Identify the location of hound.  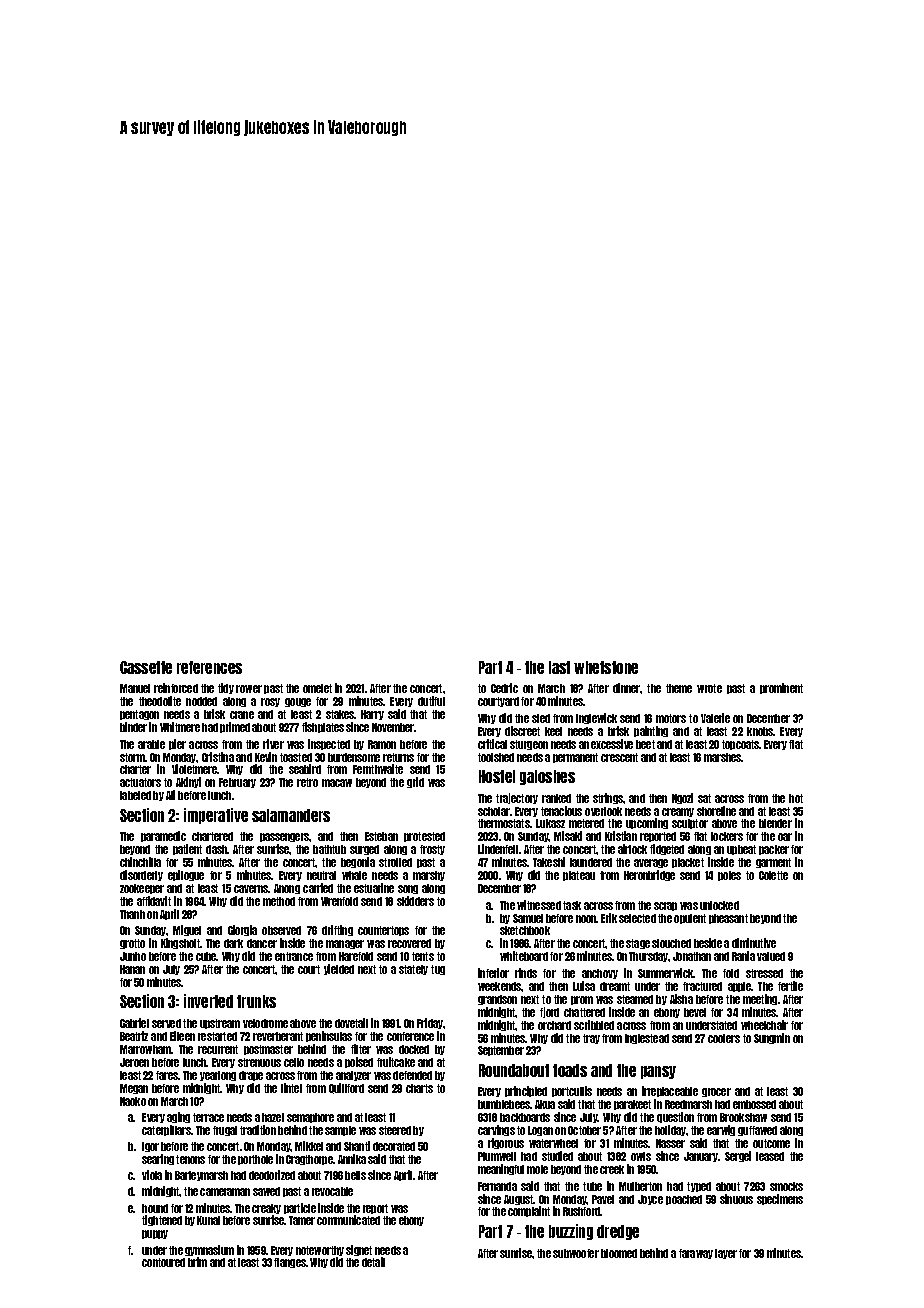
(155, 1208).
